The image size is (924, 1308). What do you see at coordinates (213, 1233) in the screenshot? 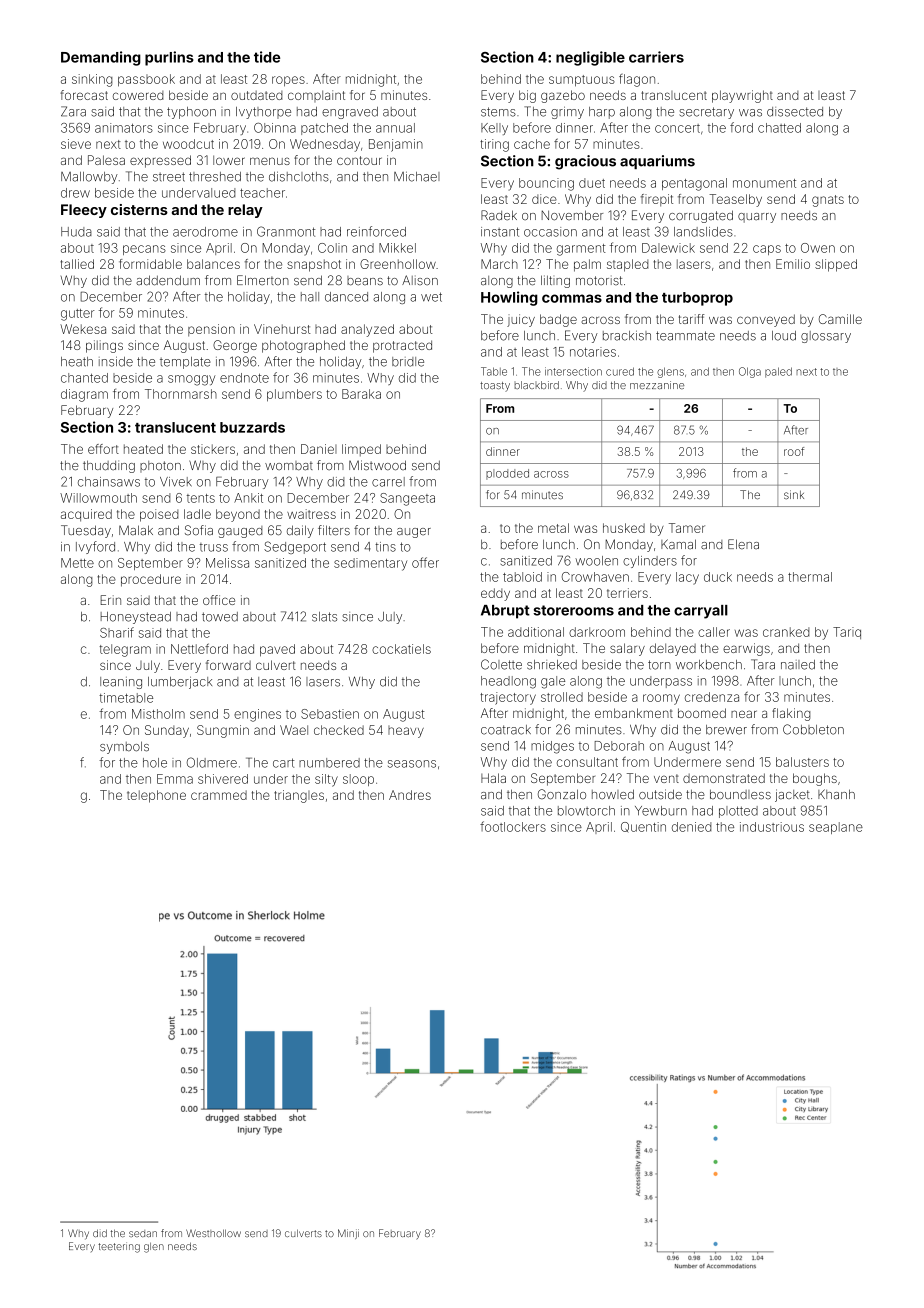
I see `Westhollow` at bounding box center [213, 1233].
